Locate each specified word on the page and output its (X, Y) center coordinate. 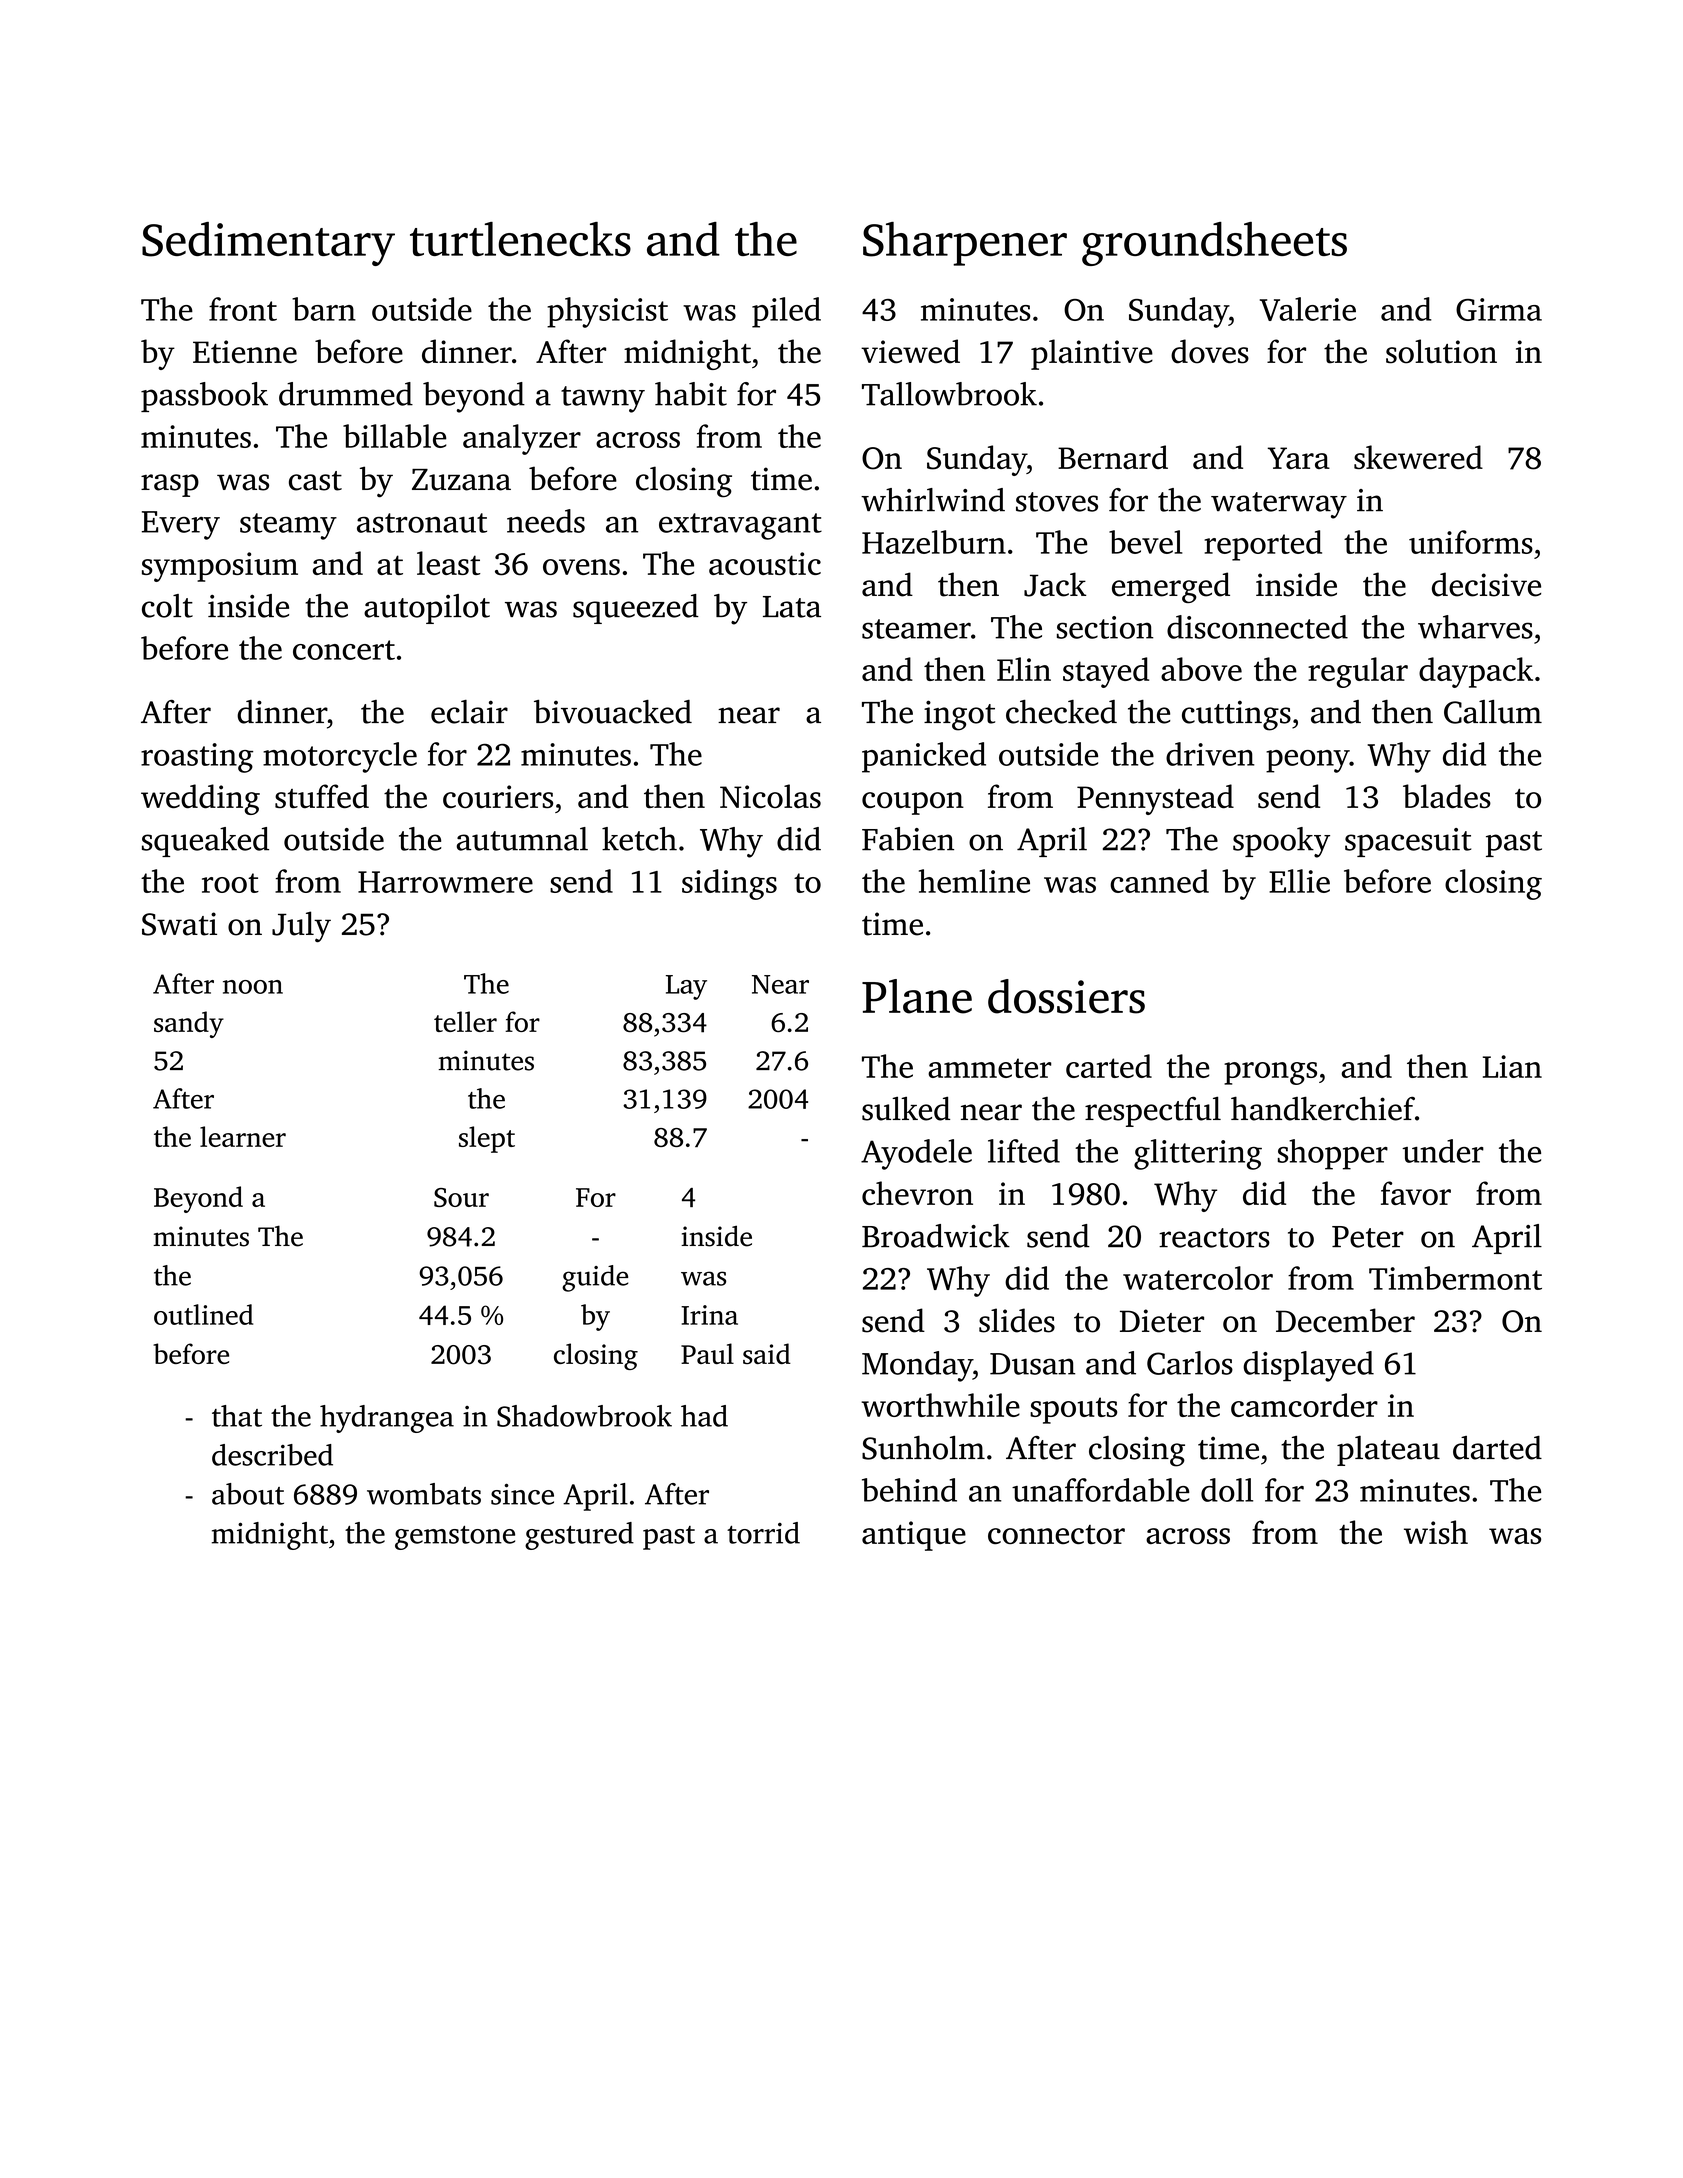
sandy (189, 1024)
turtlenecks (520, 239)
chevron (917, 1193)
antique (914, 1536)
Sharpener (965, 244)
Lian (1512, 1066)
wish (1436, 1532)
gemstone (455, 1538)
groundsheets (1214, 244)
